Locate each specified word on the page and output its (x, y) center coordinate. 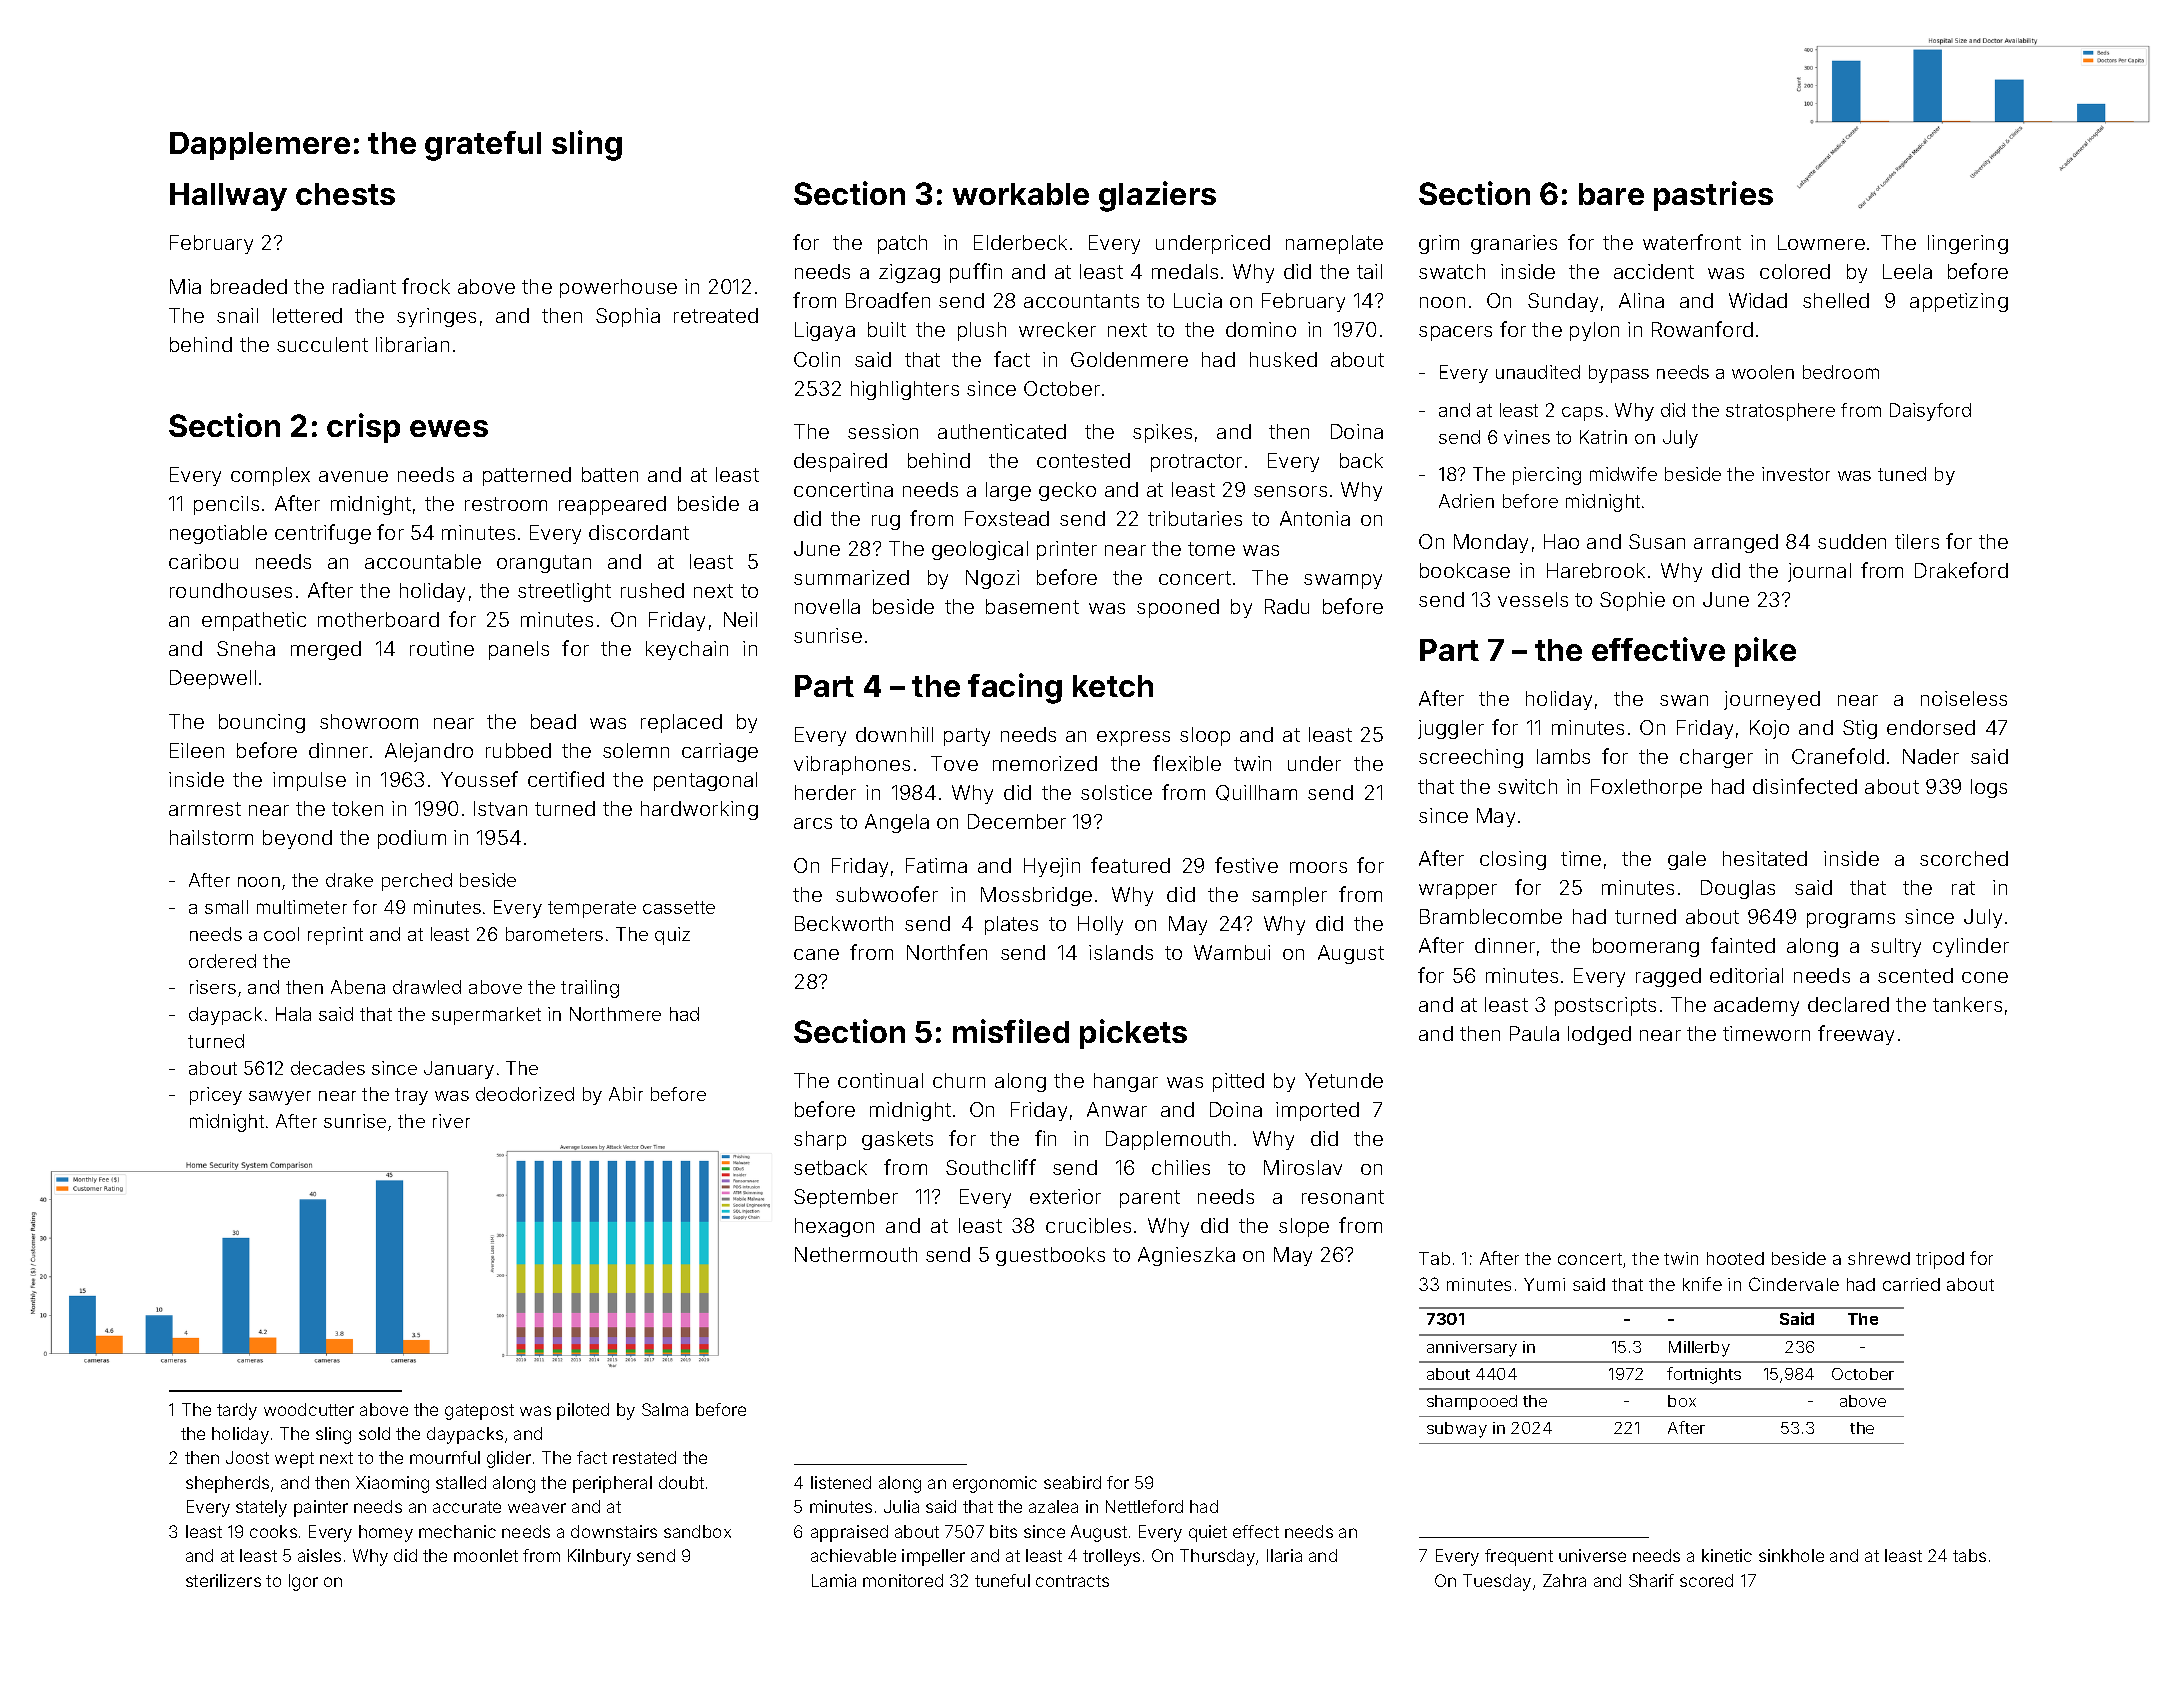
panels (519, 650)
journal (1819, 572)
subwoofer (887, 894)
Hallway (228, 197)
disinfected (1805, 786)
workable (1021, 194)
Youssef (479, 779)
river (451, 1121)
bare (1611, 194)
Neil (740, 619)
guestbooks (1050, 1256)
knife (1702, 1284)
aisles (319, 1555)
